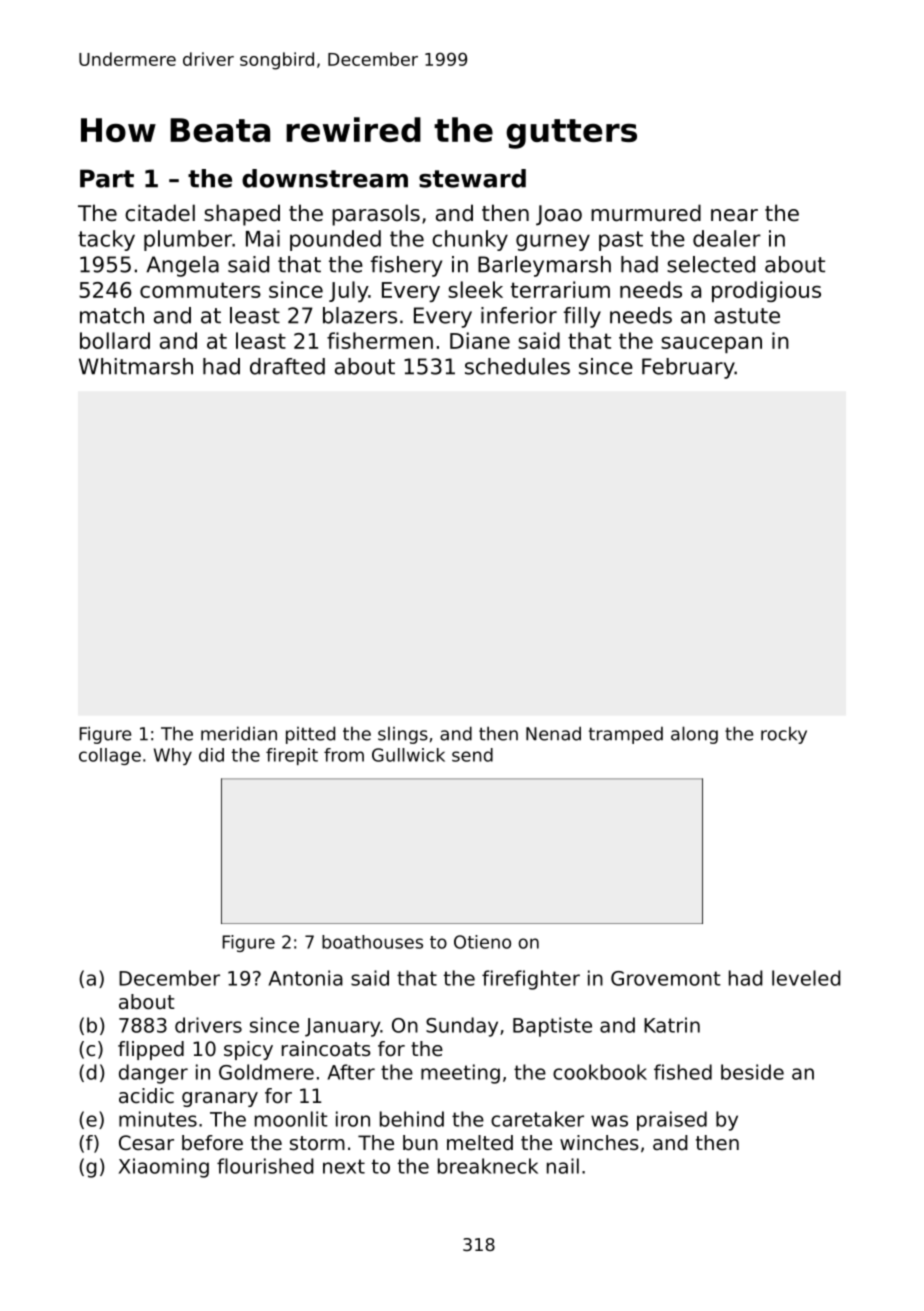 The image size is (924, 1311). I want to click on February, so click(688, 368).
